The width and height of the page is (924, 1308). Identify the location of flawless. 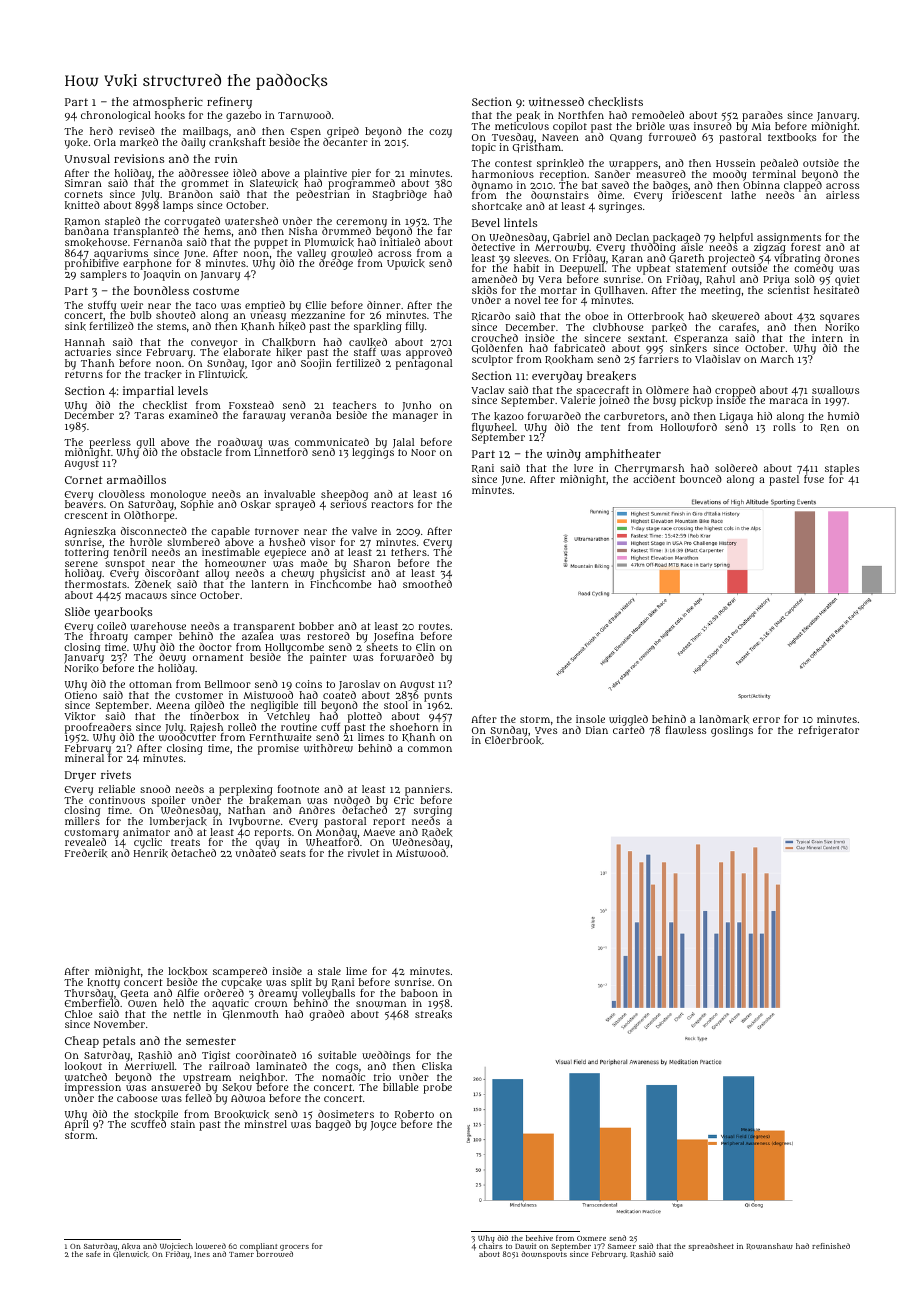
(686, 730).
